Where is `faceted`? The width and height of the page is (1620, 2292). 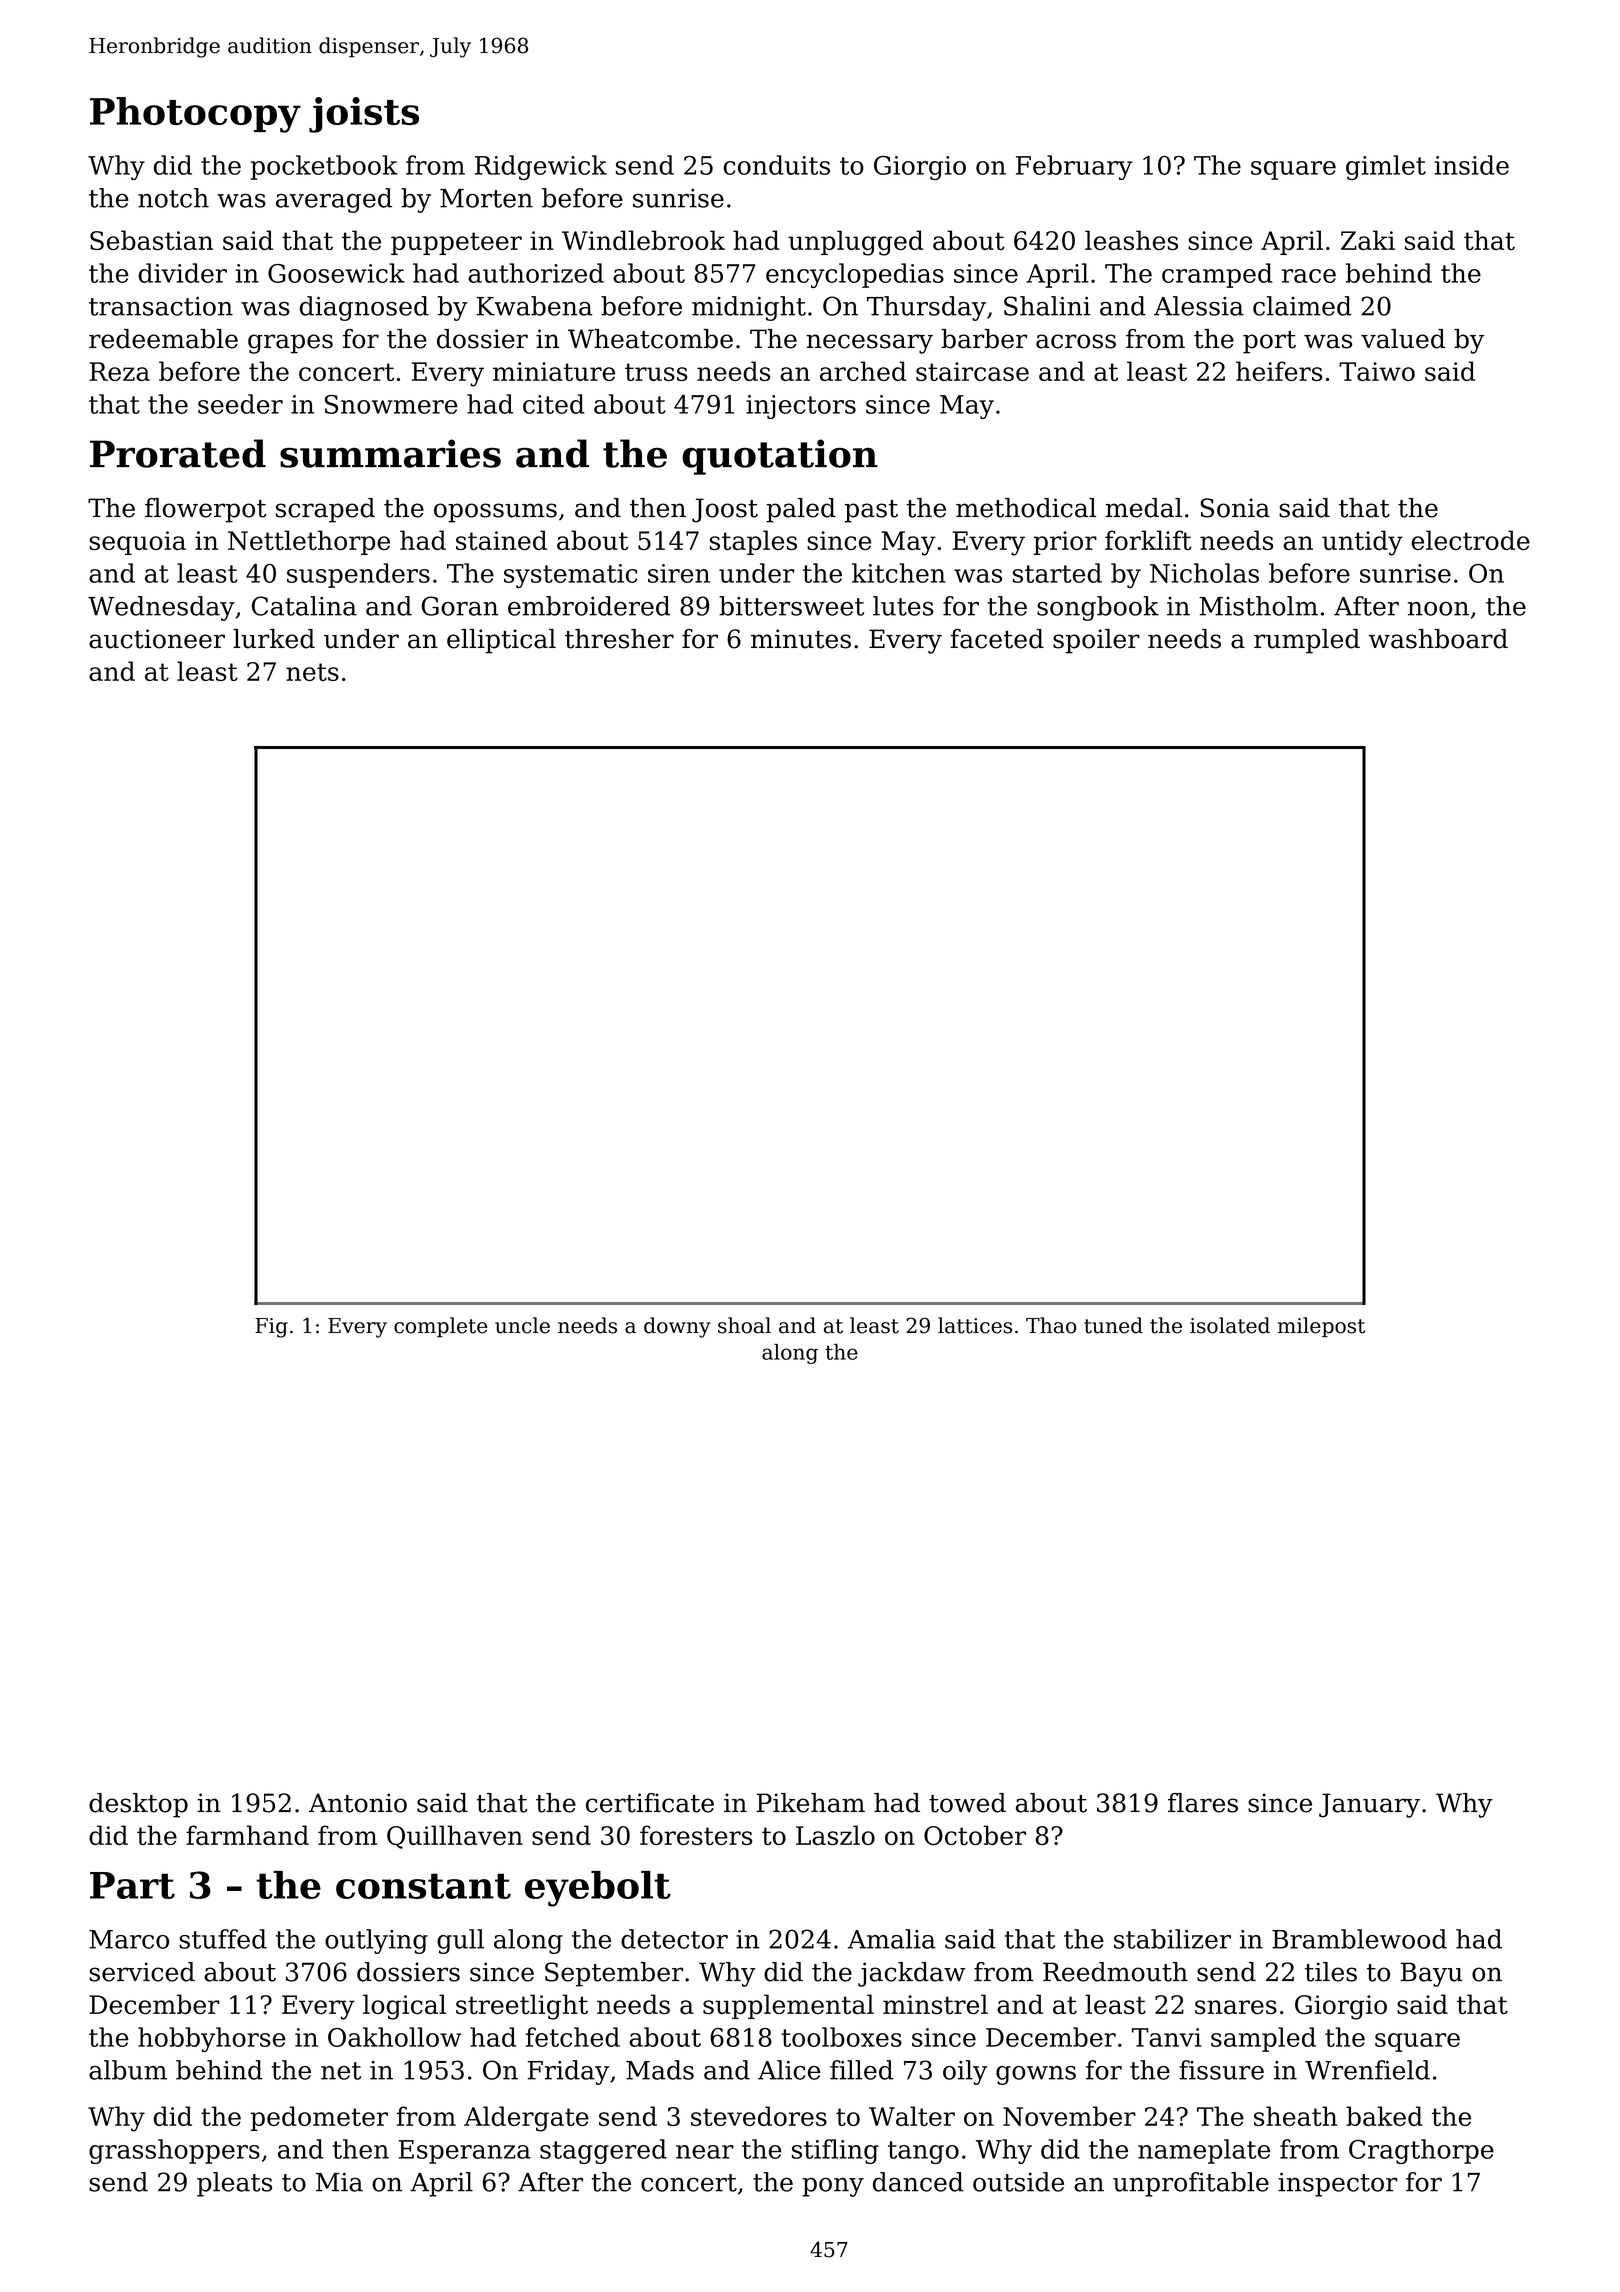
faceted is located at coordinates (997, 639).
